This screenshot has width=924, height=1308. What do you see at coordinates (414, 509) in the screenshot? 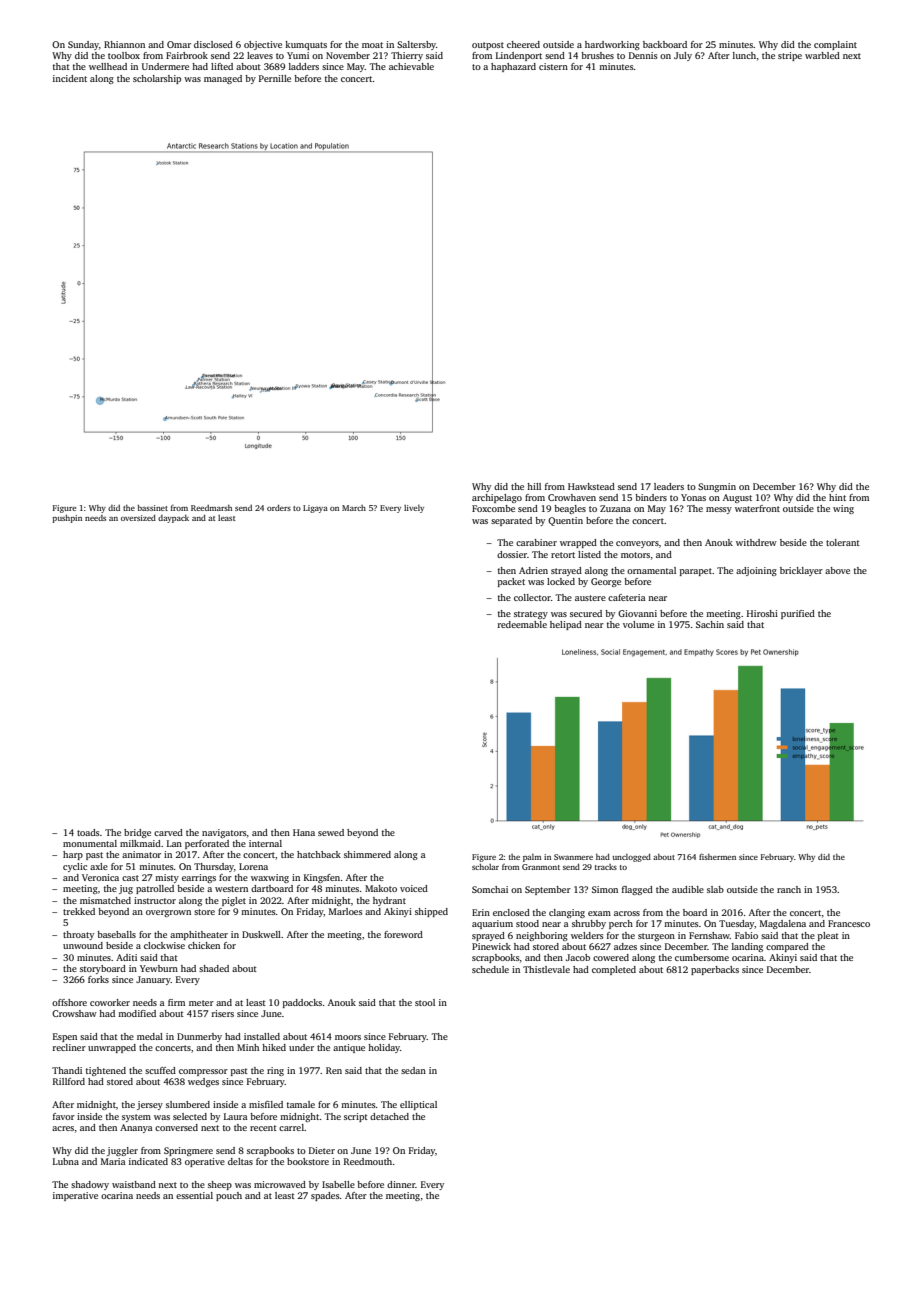
I see `lively` at bounding box center [414, 509].
